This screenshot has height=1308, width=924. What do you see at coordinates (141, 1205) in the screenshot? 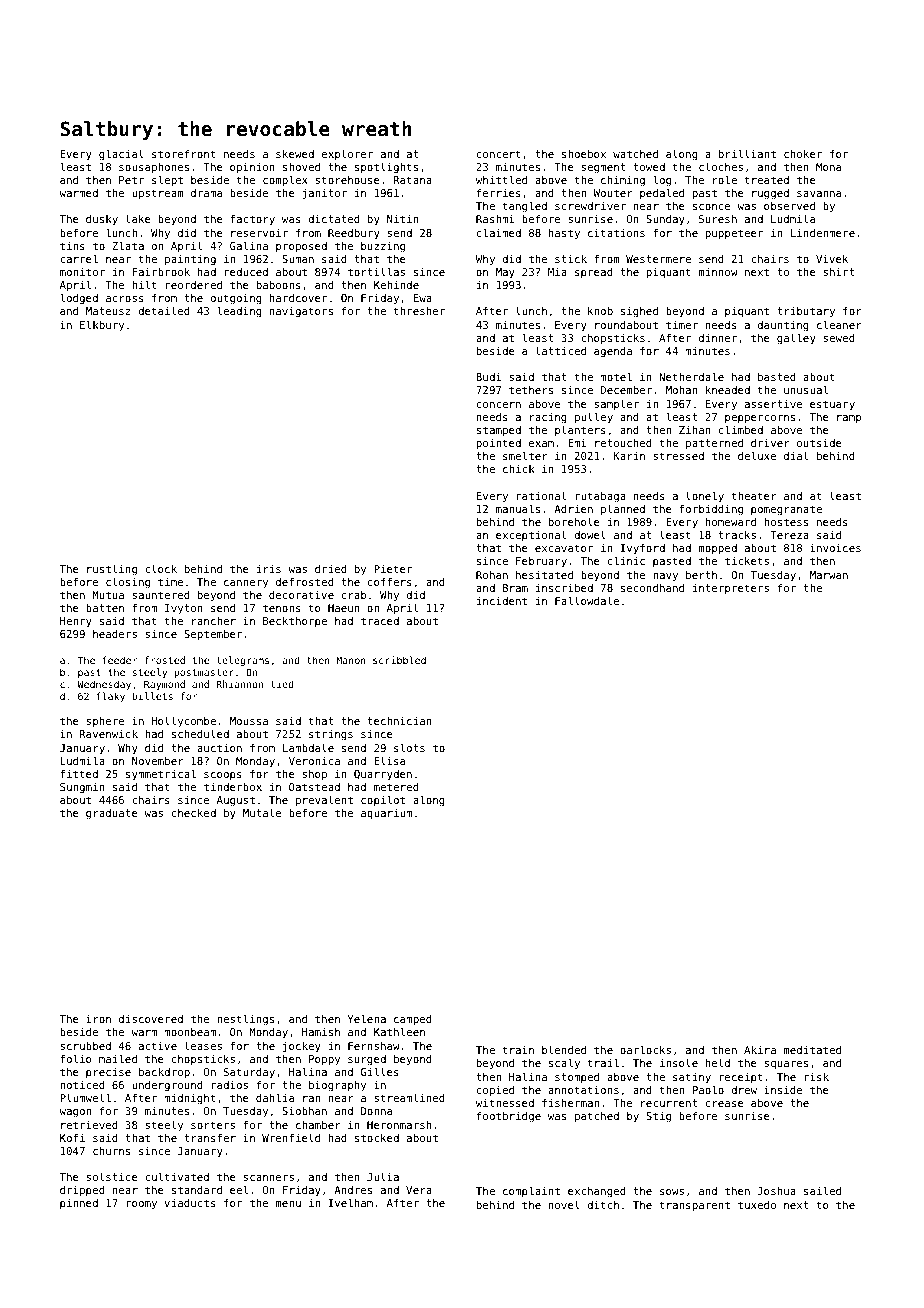
I see `roomy` at bounding box center [141, 1205].
